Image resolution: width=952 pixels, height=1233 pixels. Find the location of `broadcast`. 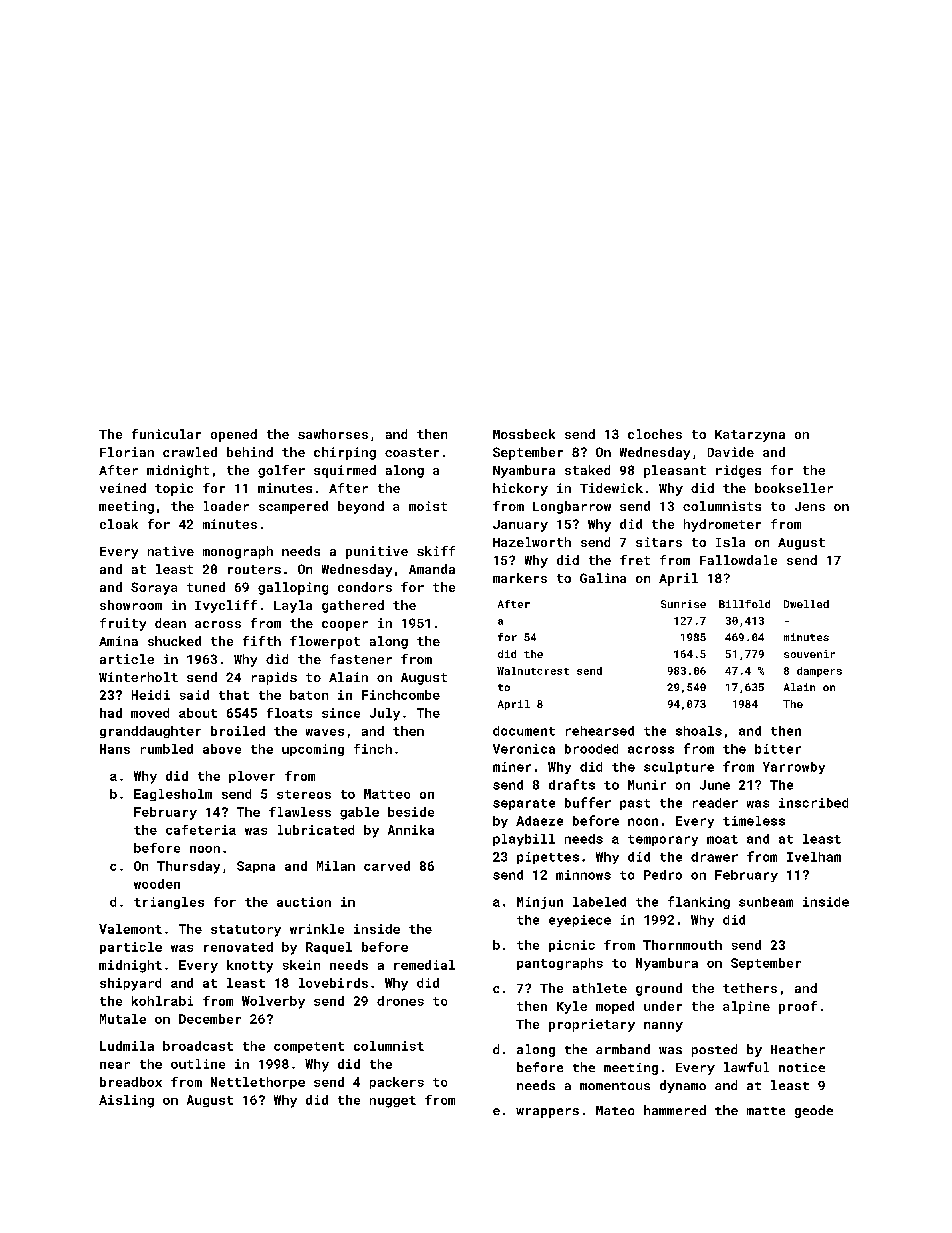

broadcast is located at coordinates (198, 1046).
